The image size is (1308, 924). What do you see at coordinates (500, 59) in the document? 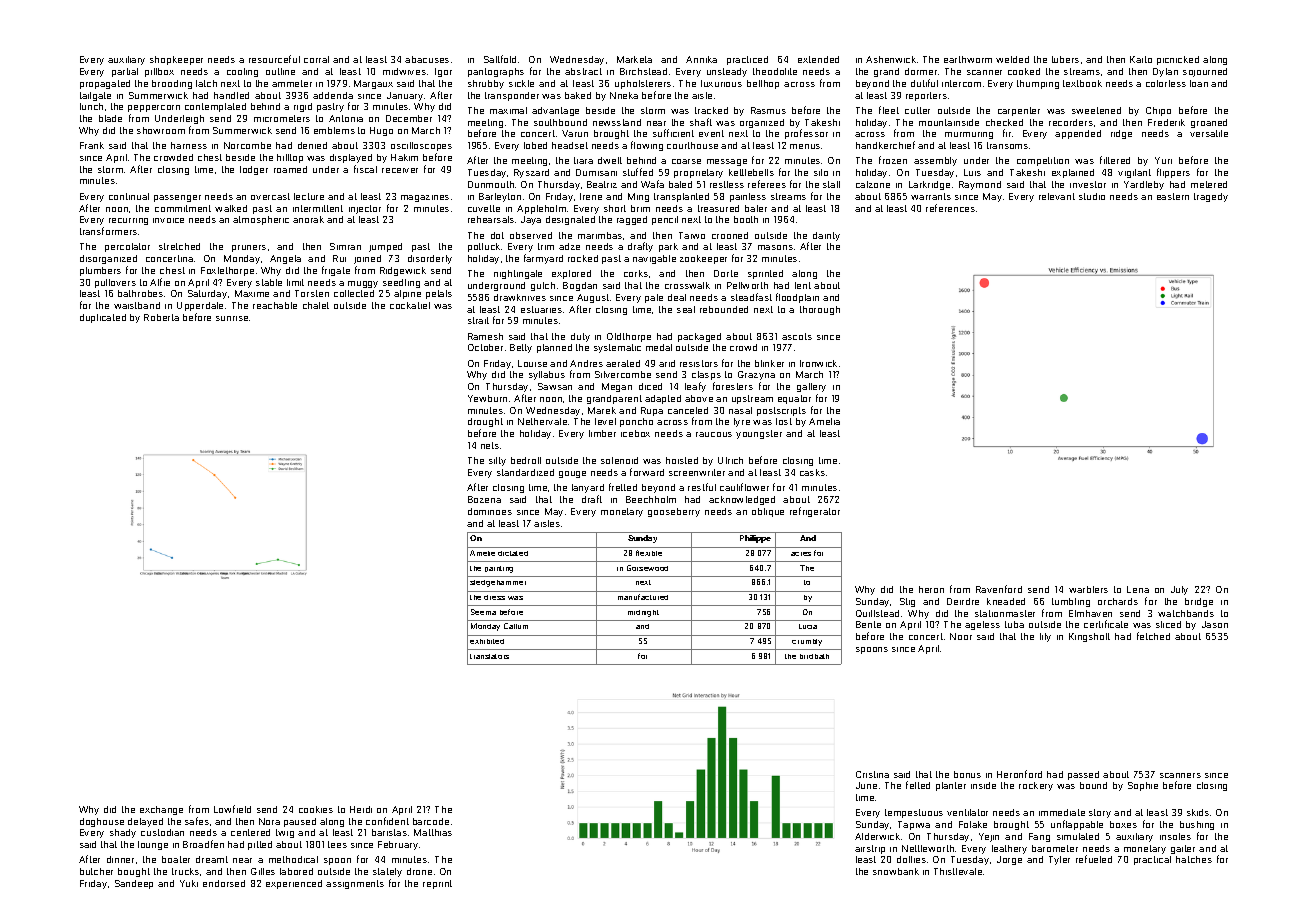
I see `Saltfold` at bounding box center [500, 59].
